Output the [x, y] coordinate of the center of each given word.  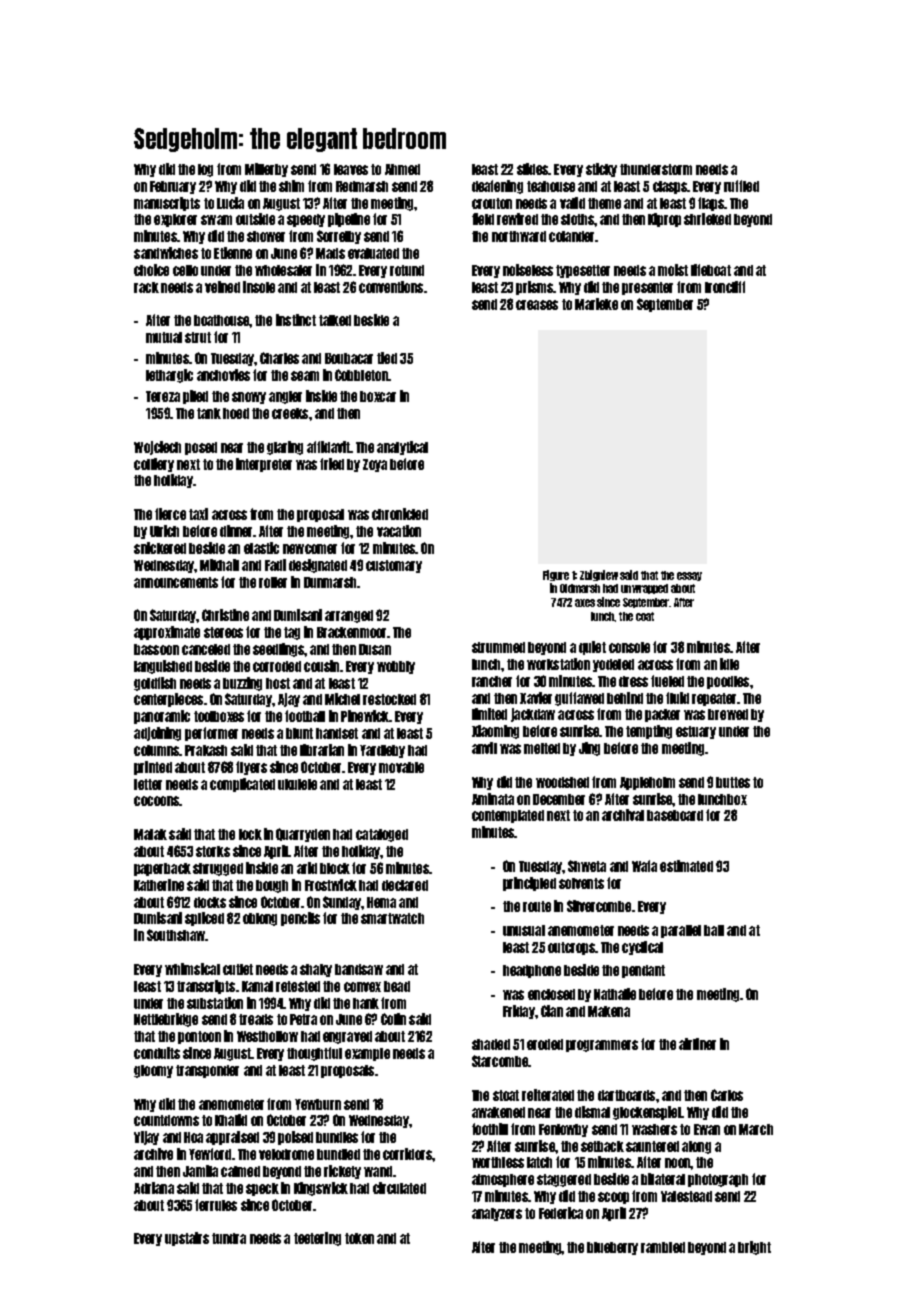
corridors [407, 1154]
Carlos [727, 1095]
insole [259, 287]
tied [387, 358]
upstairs [187, 1239]
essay [689, 576]
